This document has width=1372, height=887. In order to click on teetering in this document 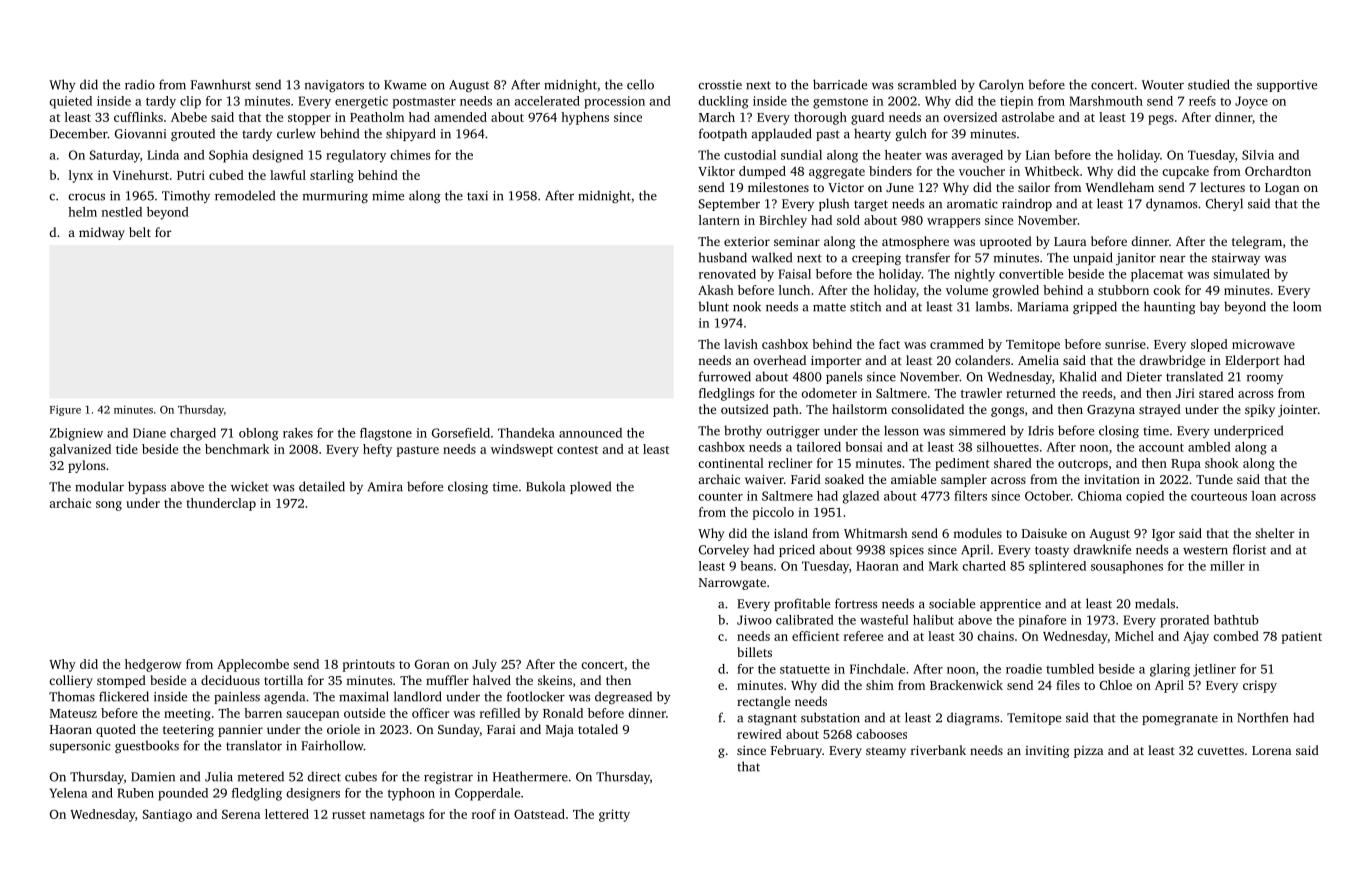, I will do `click(188, 731)`.
